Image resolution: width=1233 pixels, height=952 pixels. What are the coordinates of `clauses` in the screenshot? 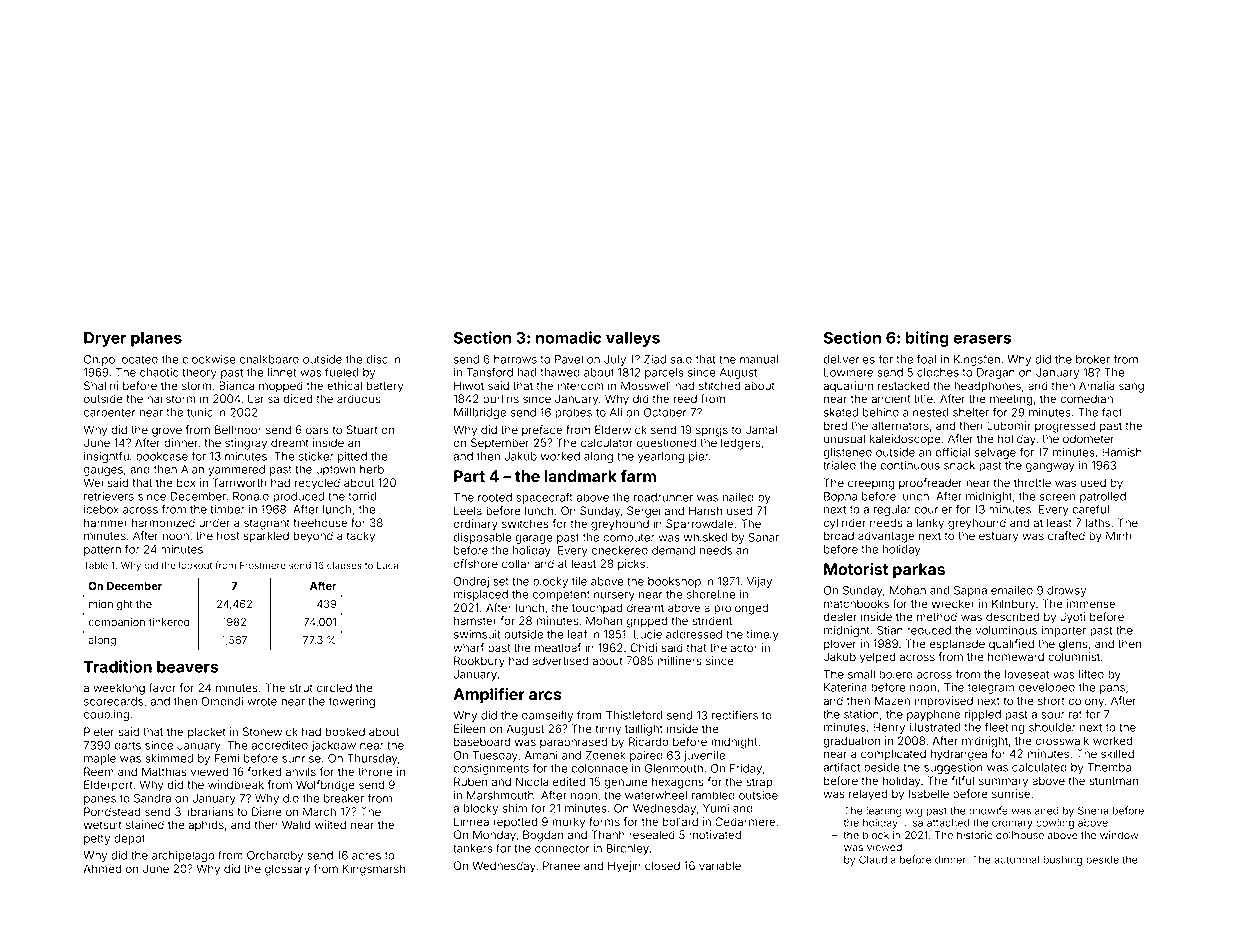 It's located at (344, 565).
